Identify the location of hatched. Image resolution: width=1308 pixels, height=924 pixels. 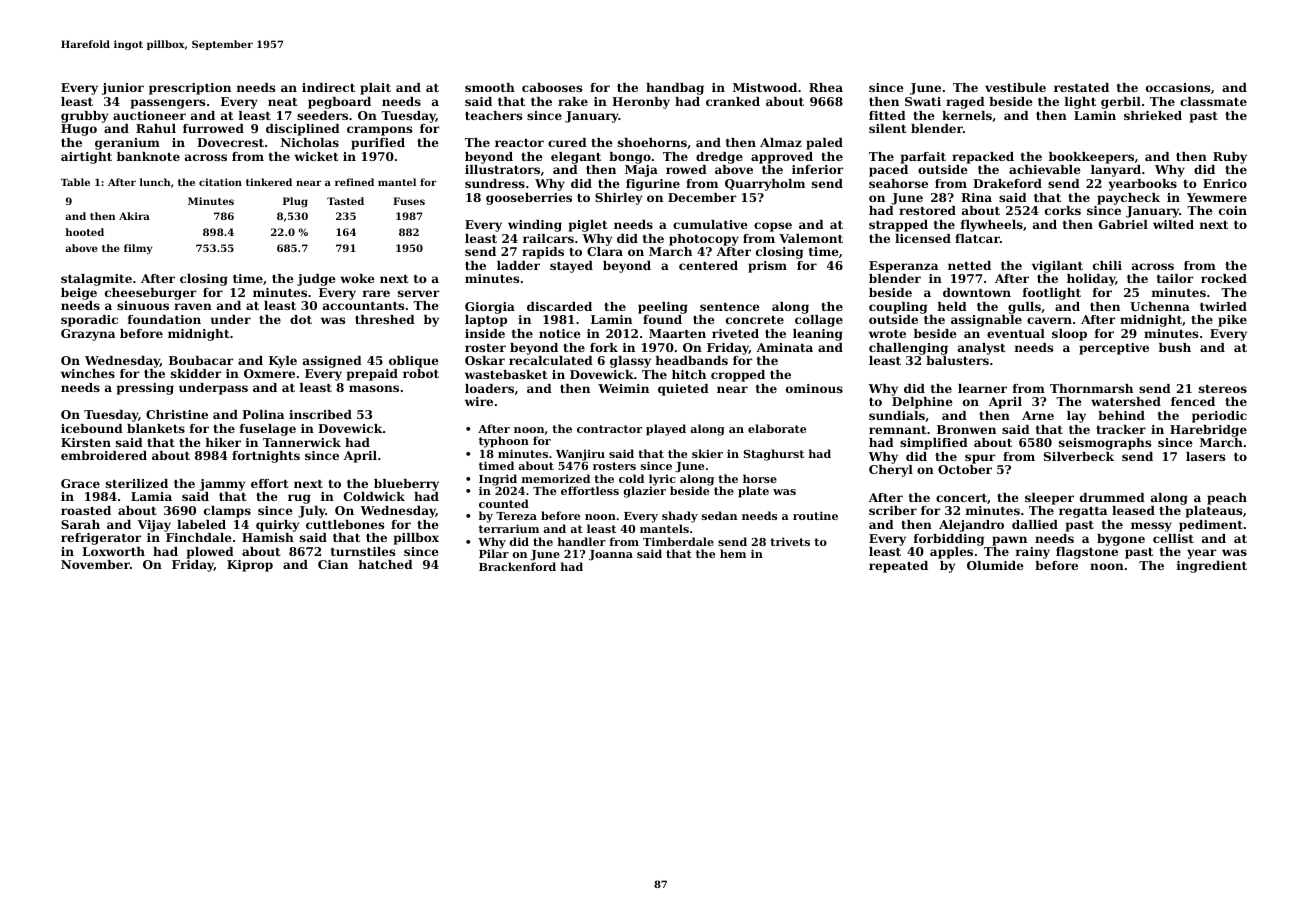
(386, 564).
